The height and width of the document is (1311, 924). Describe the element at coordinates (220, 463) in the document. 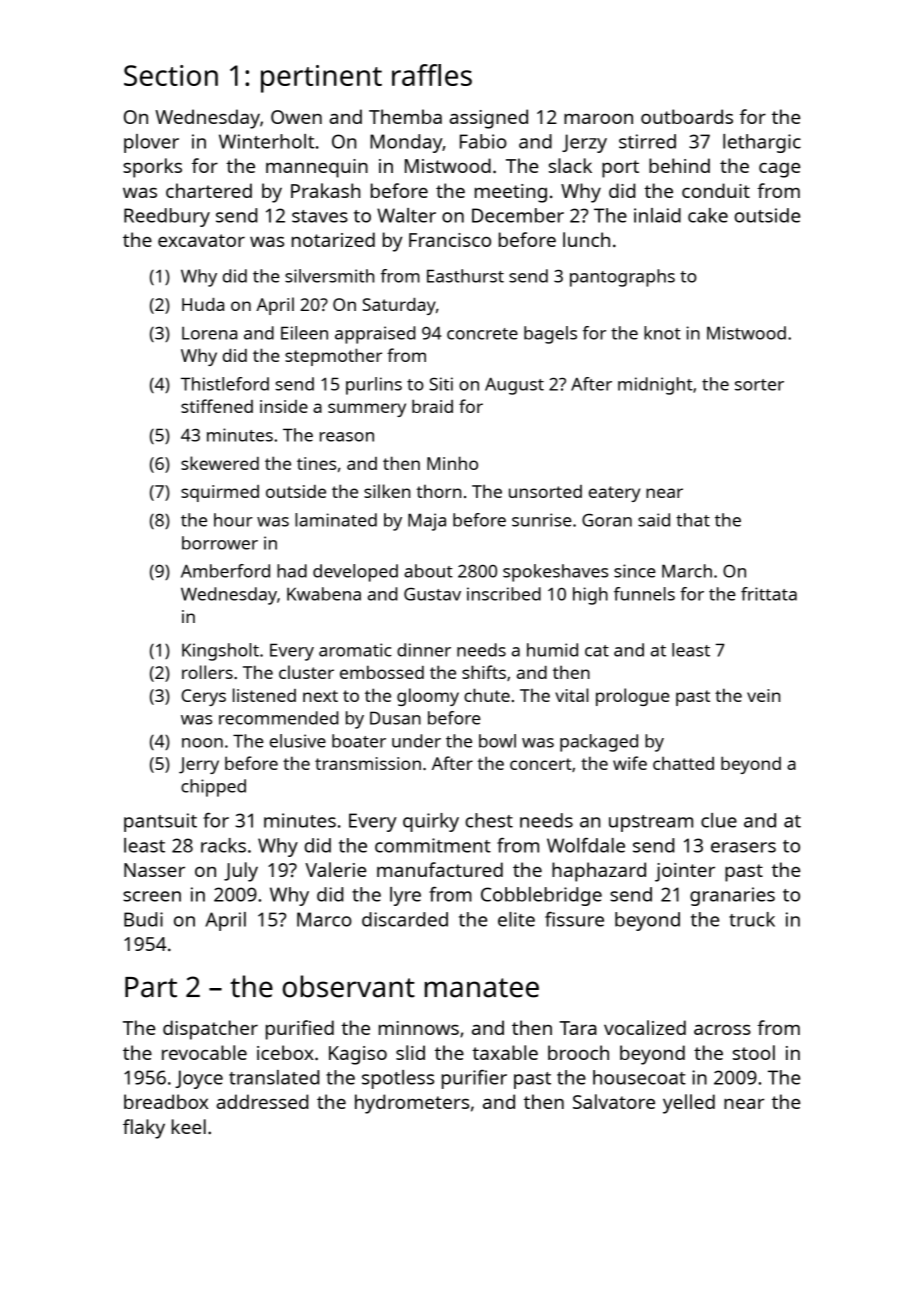

I see `skewered` at that location.
